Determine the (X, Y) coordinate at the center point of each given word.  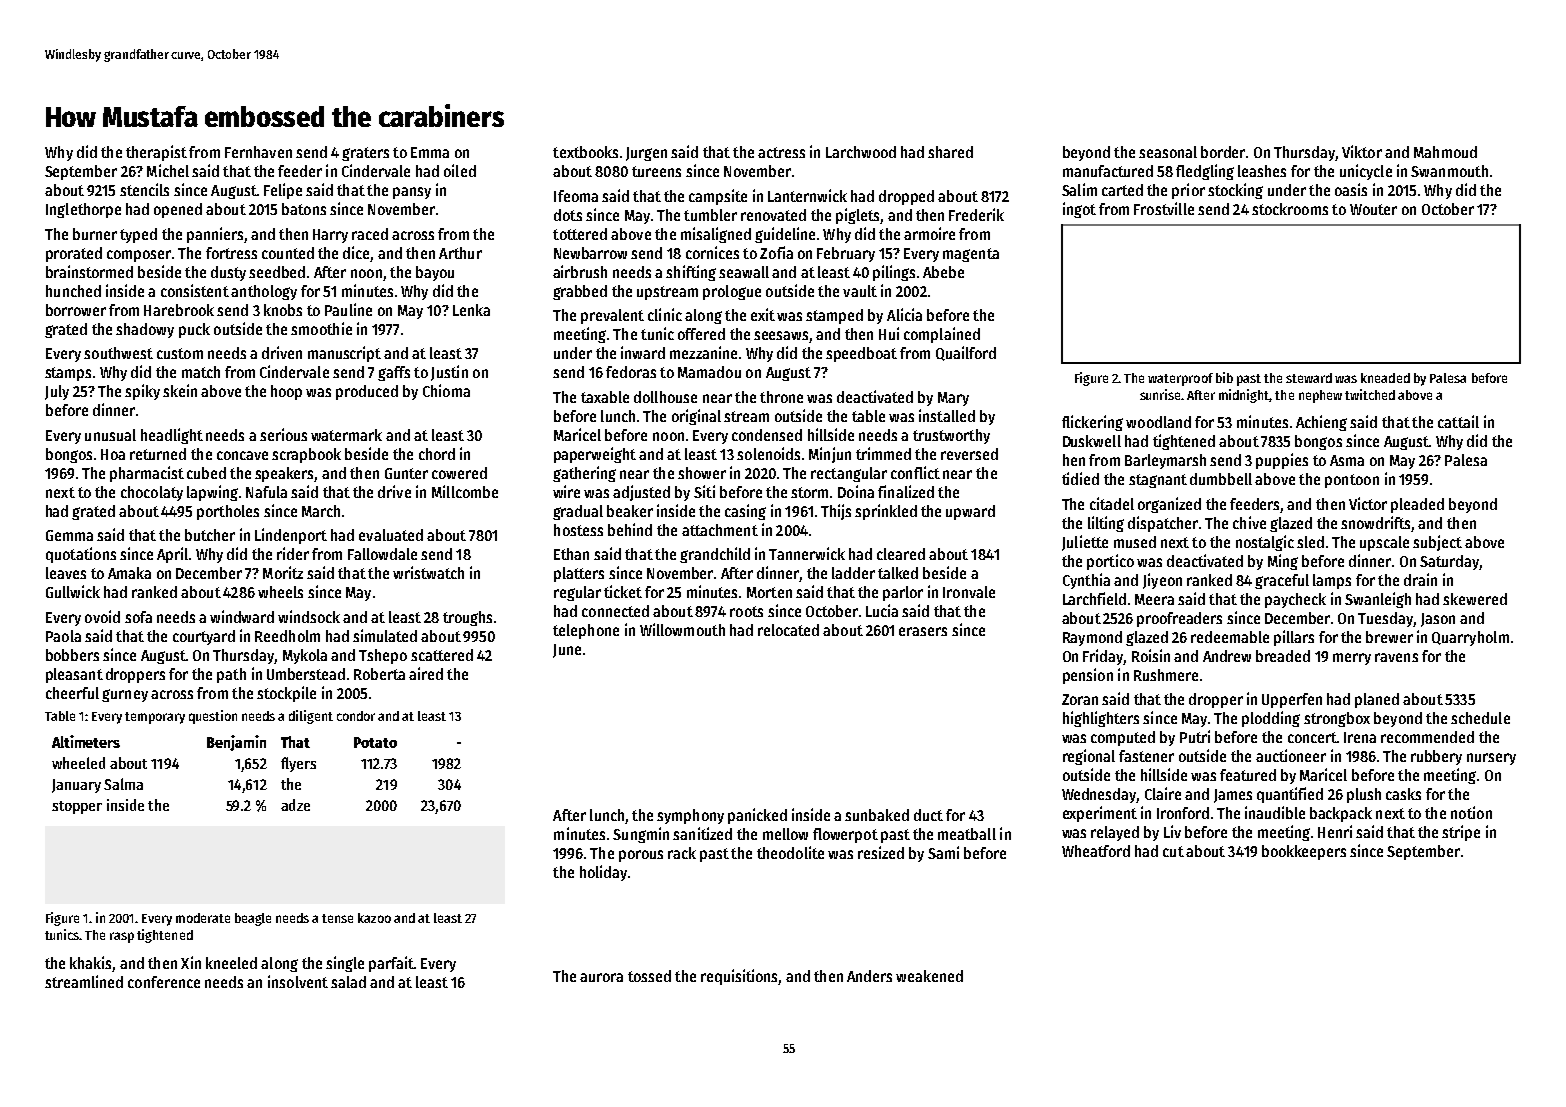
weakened (929, 976)
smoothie (321, 328)
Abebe (943, 272)
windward (242, 616)
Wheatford (1096, 851)
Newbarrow (590, 253)
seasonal (1168, 152)
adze (295, 805)
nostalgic (1265, 543)
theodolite (790, 852)
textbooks (585, 152)
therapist (156, 153)
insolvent (298, 981)
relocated (788, 630)
